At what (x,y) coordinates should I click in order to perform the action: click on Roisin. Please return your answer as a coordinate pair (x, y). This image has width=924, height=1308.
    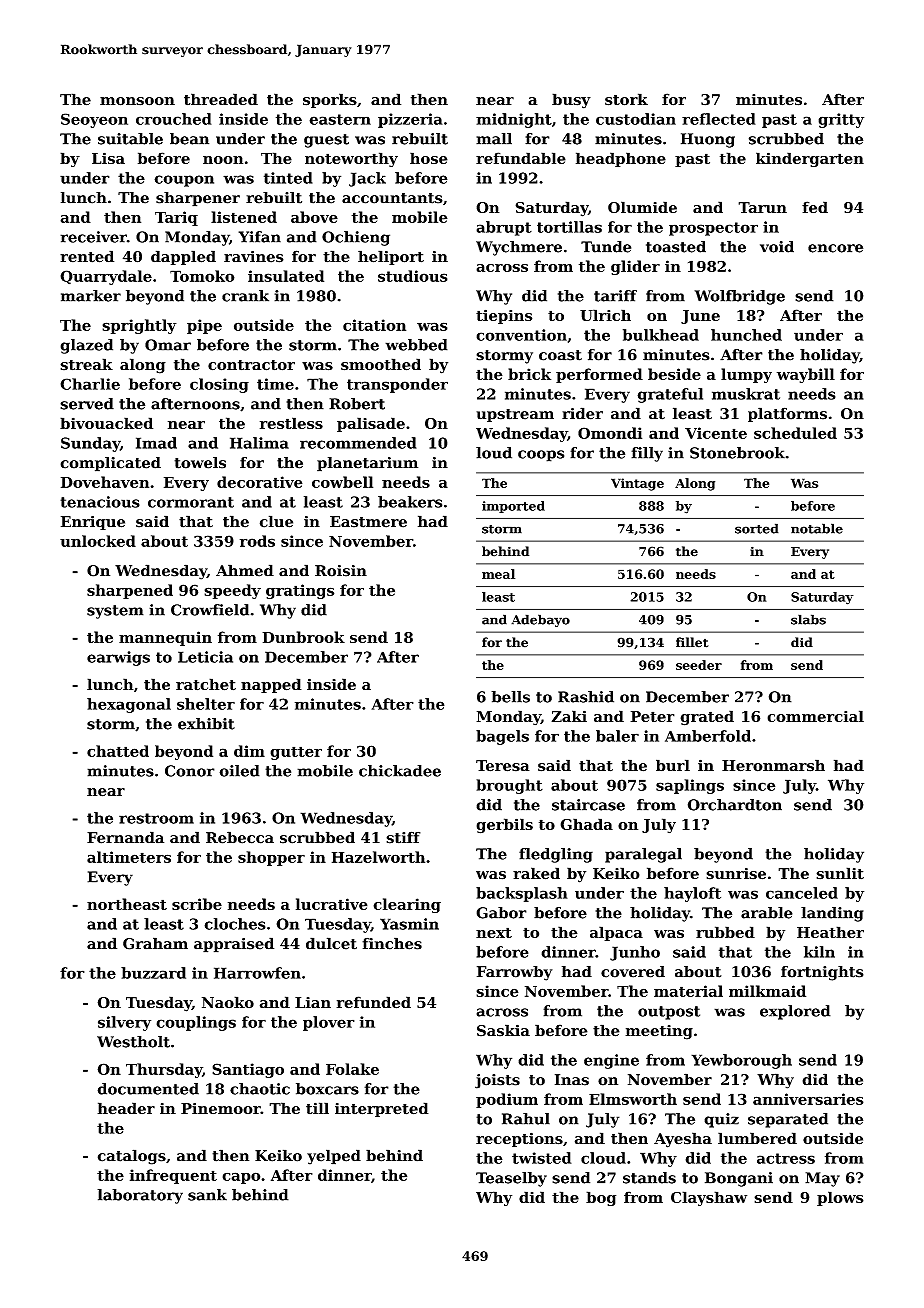
    Looking at the image, I should click on (341, 571).
